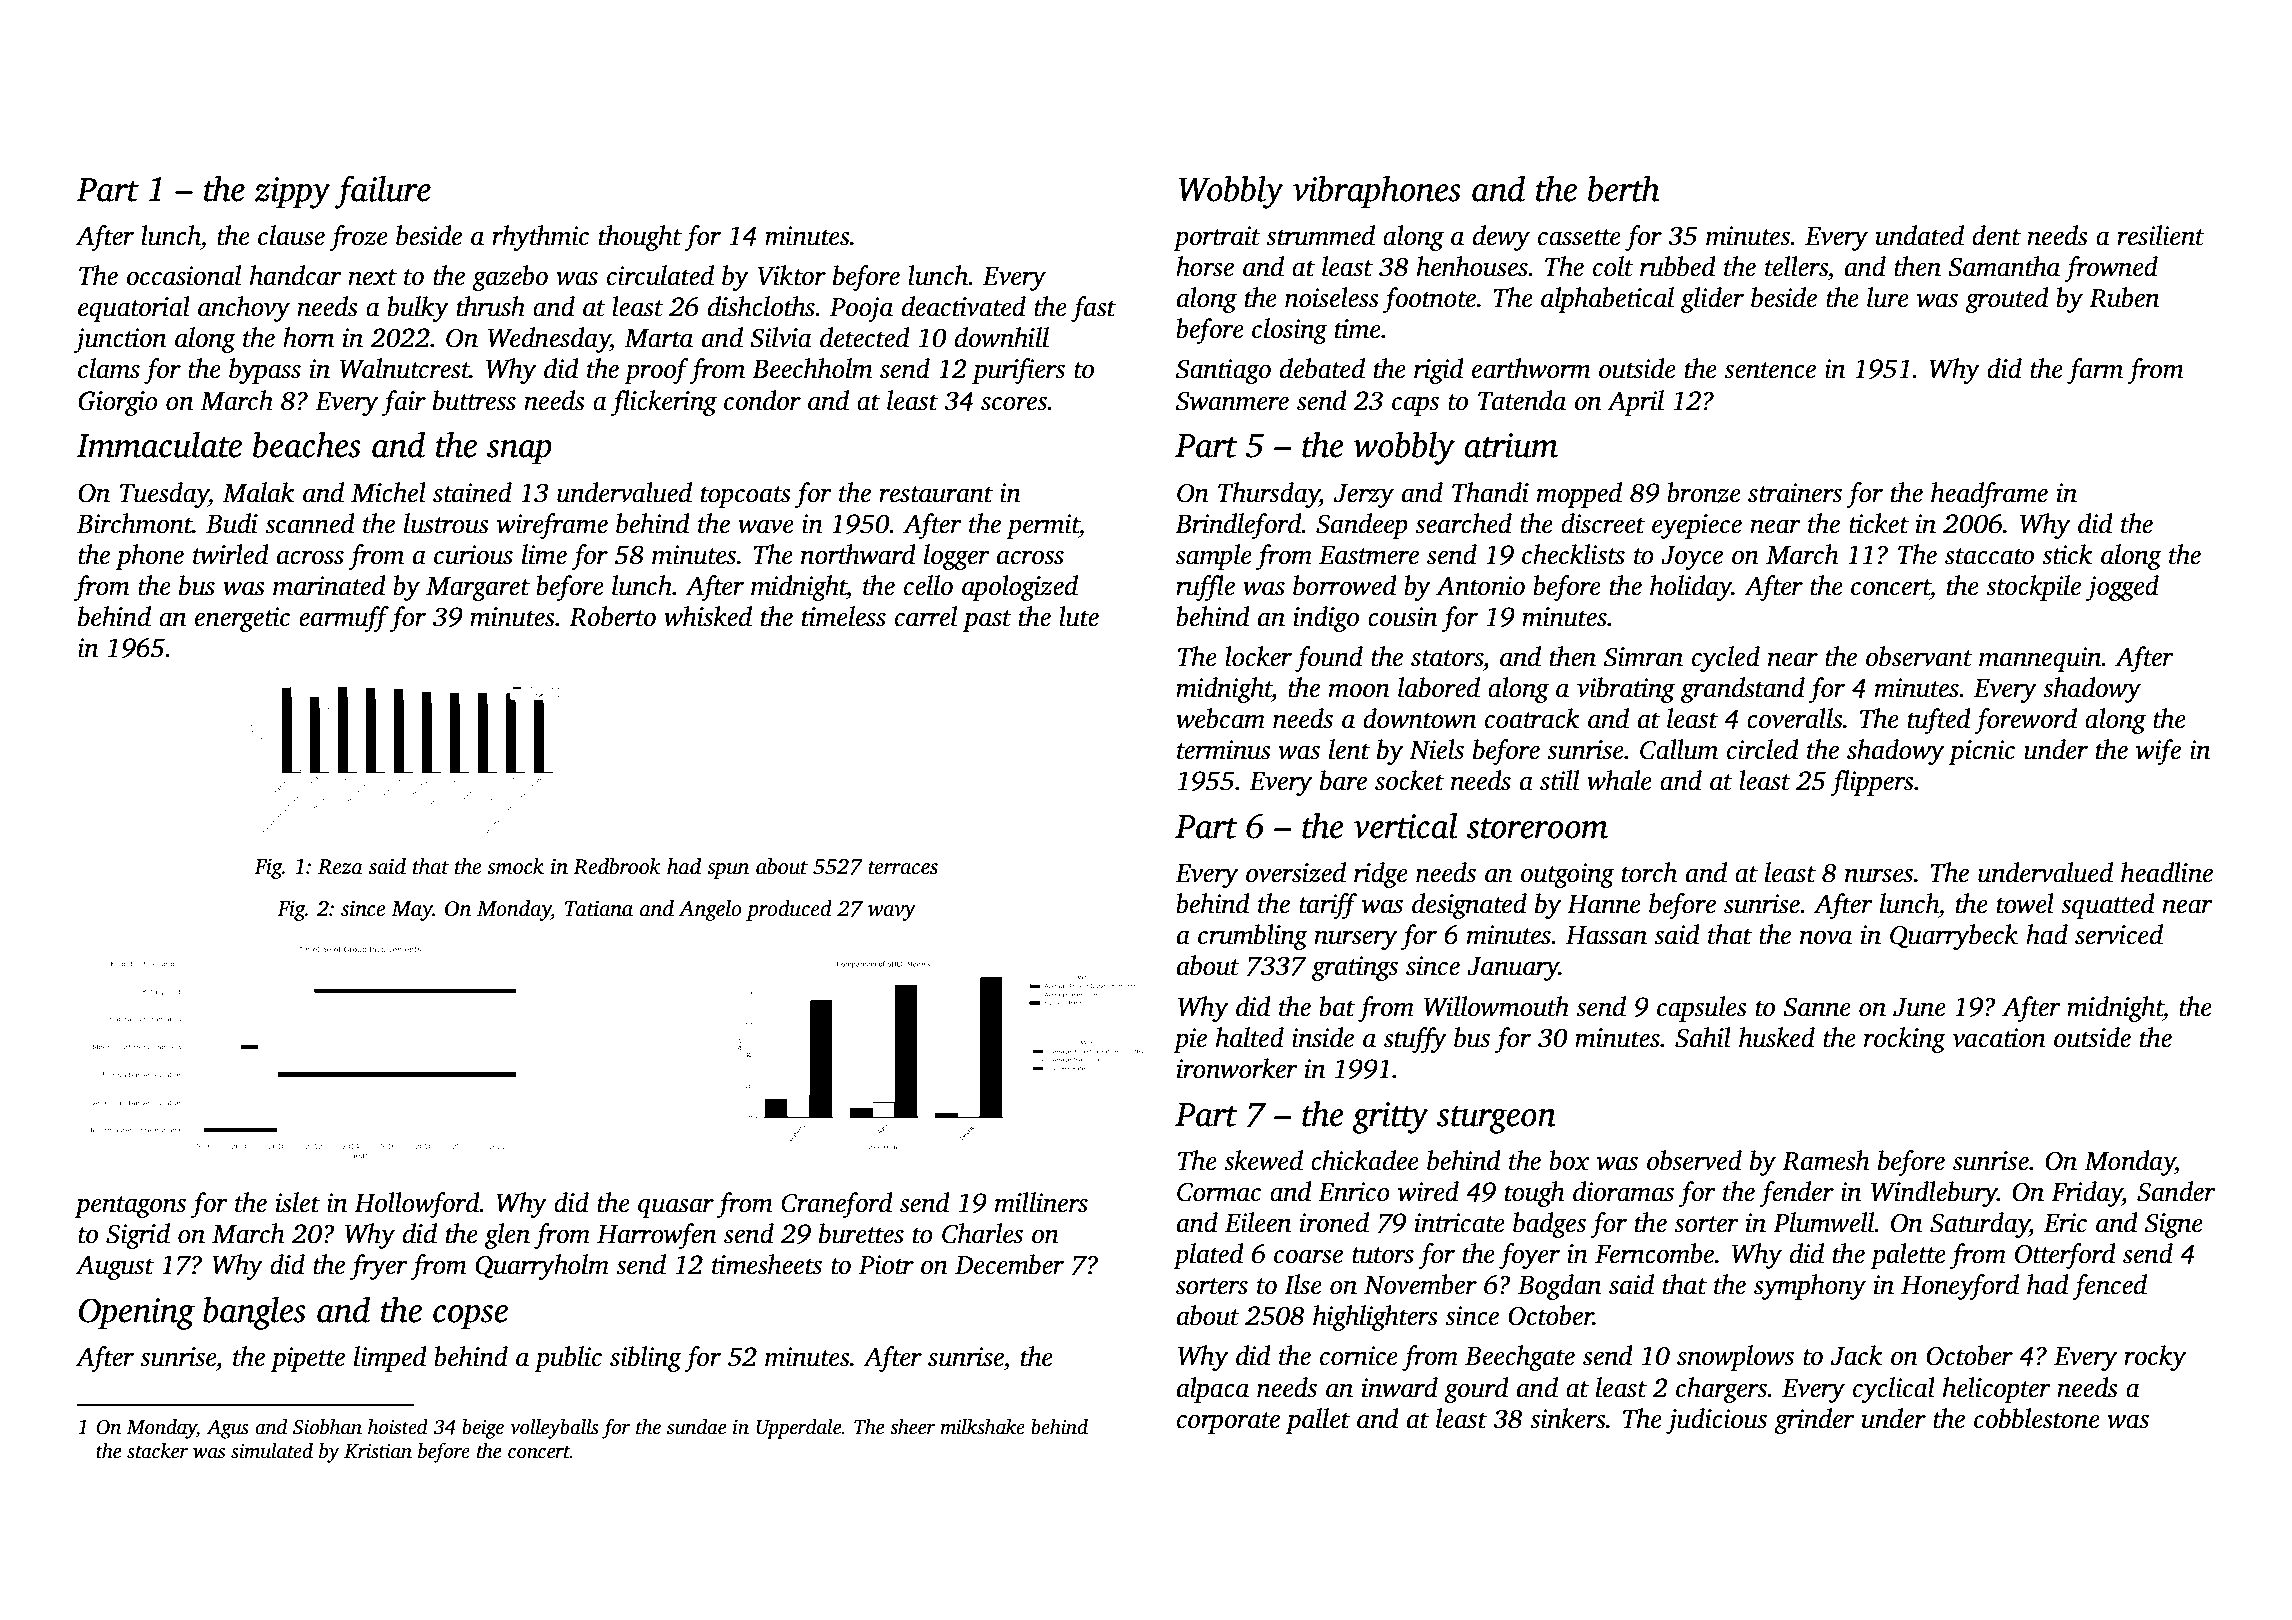 The height and width of the screenshot is (1620, 2292). What do you see at coordinates (1415, 1040) in the screenshot?
I see `stuffy` at bounding box center [1415, 1040].
